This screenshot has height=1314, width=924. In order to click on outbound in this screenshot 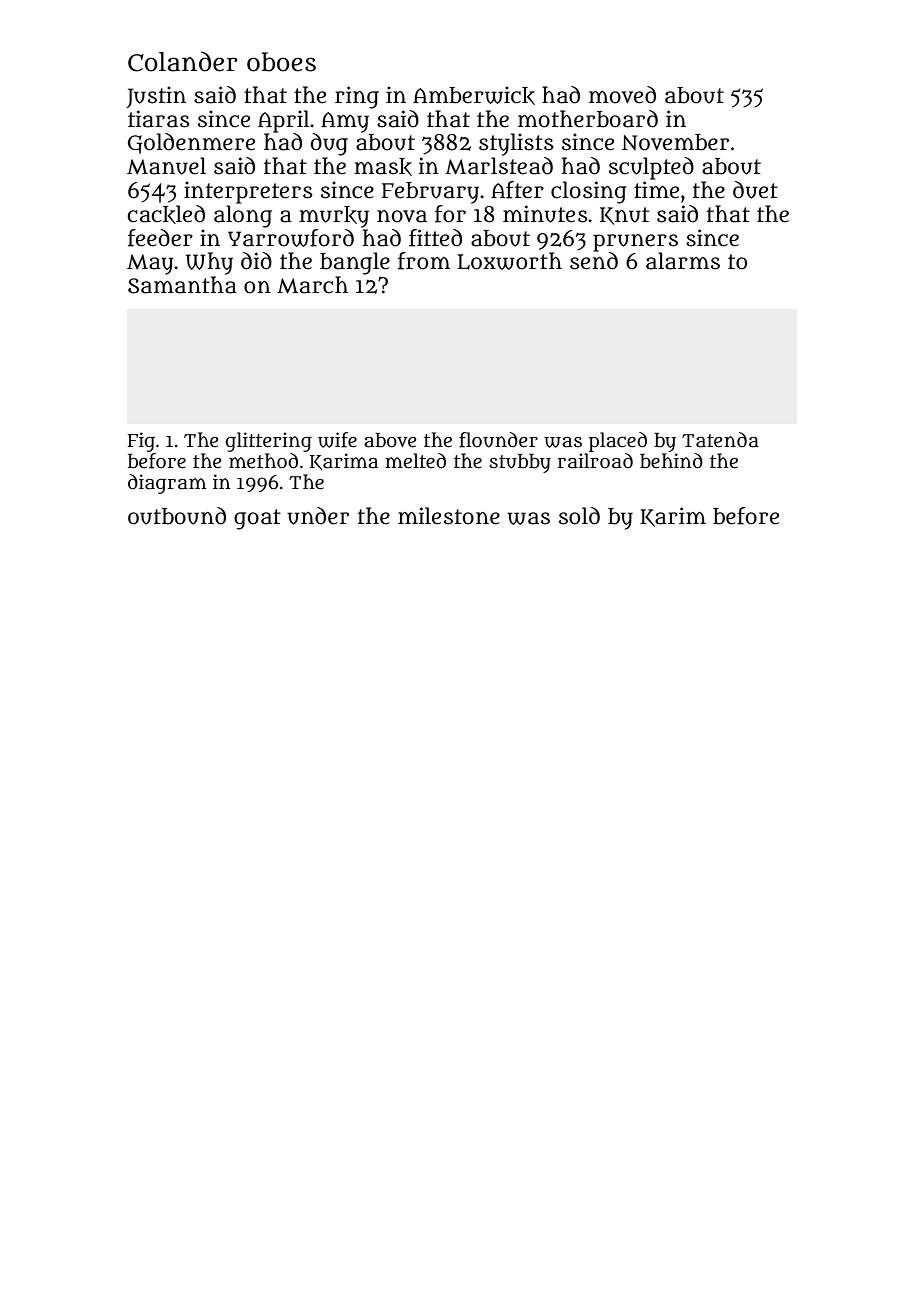, I will do `click(177, 516)`.
